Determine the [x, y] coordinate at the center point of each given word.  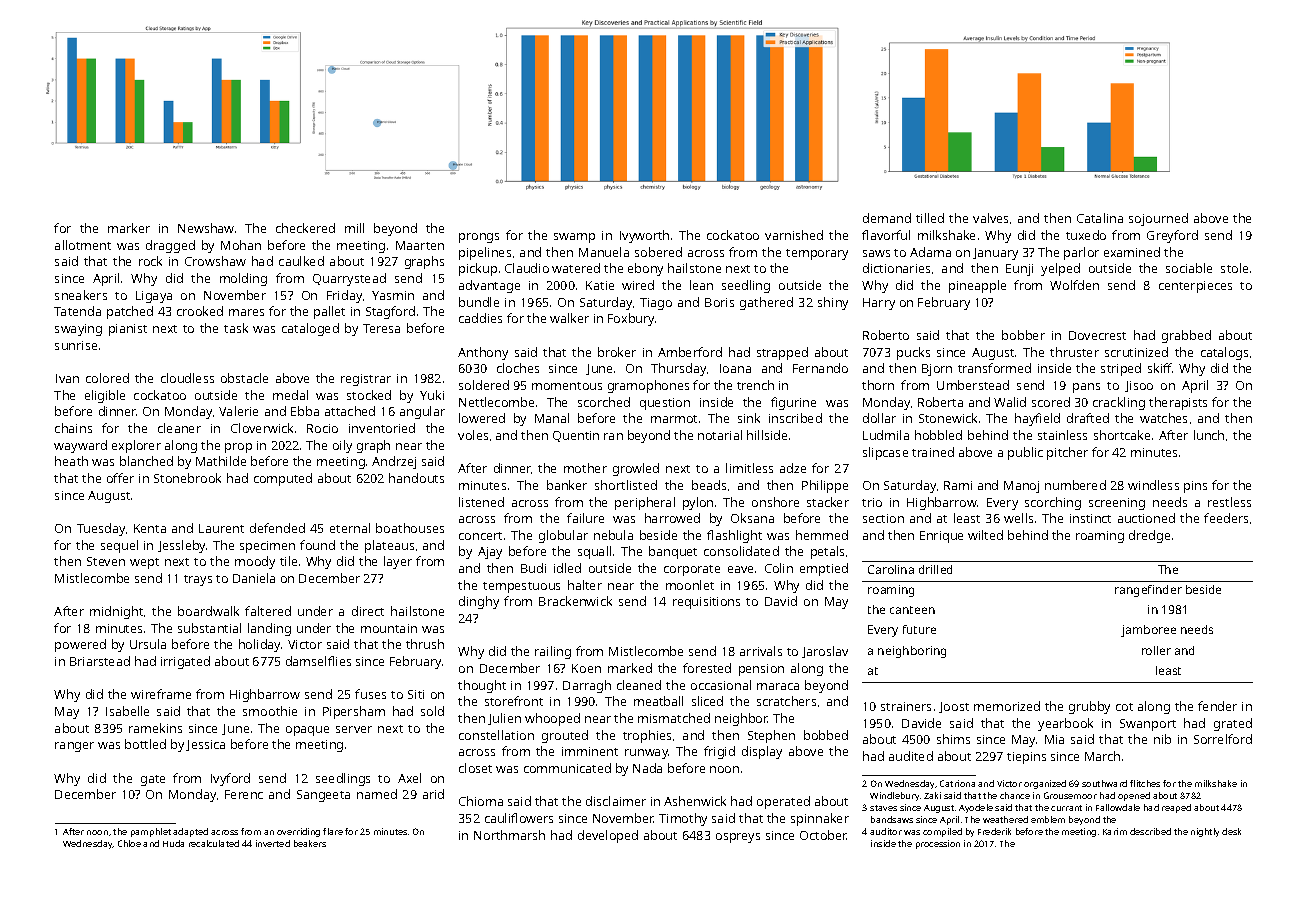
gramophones [648, 386]
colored [107, 378]
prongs [479, 238]
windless [1153, 485]
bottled [145, 744]
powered [80, 645]
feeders [1226, 518]
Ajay [490, 553]
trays [198, 580]
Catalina [1100, 218]
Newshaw [206, 228]
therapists [1178, 403]
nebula [613, 535]
